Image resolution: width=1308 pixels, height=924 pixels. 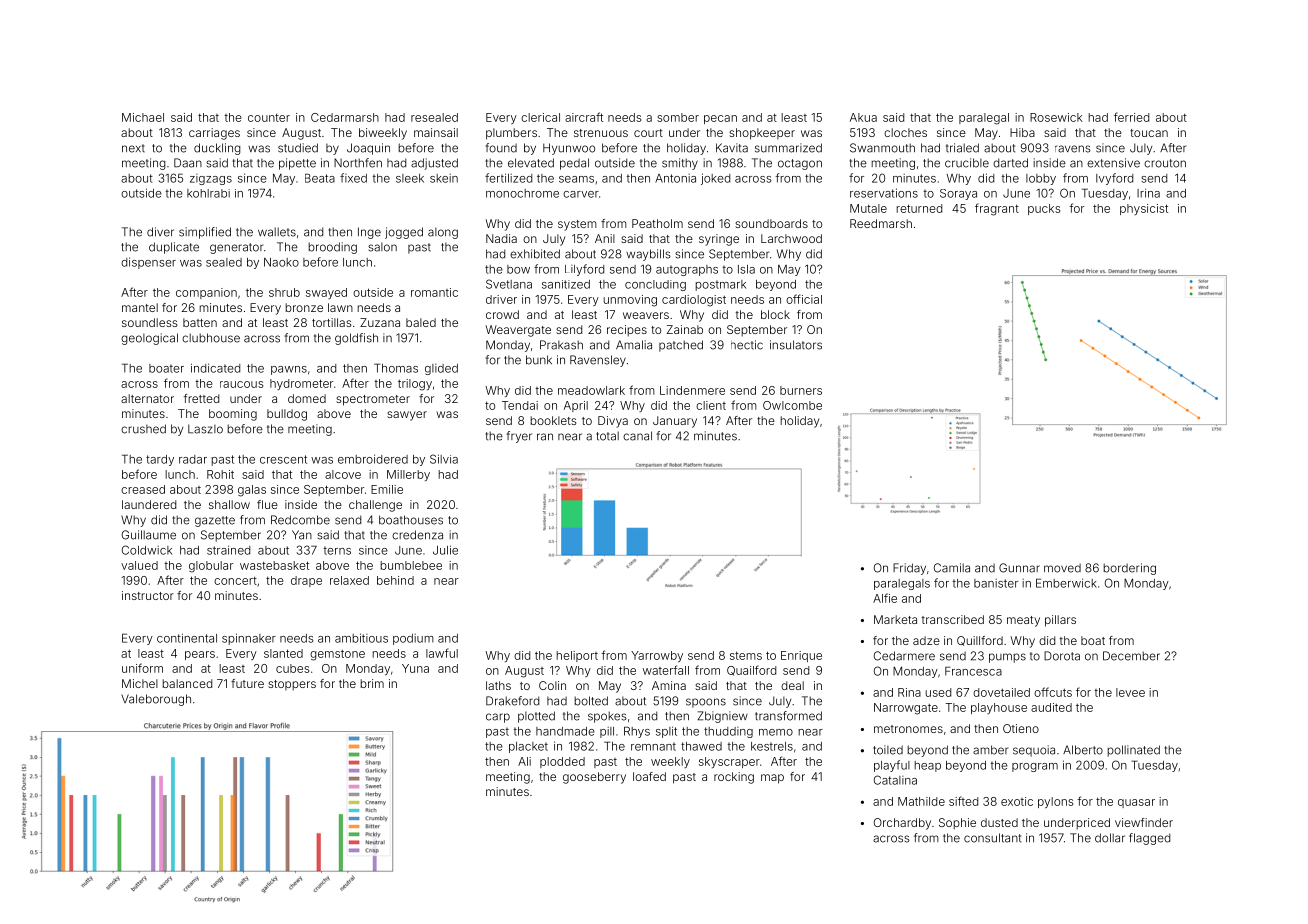 What do you see at coordinates (247, 683) in the page?
I see `future` at bounding box center [247, 683].
